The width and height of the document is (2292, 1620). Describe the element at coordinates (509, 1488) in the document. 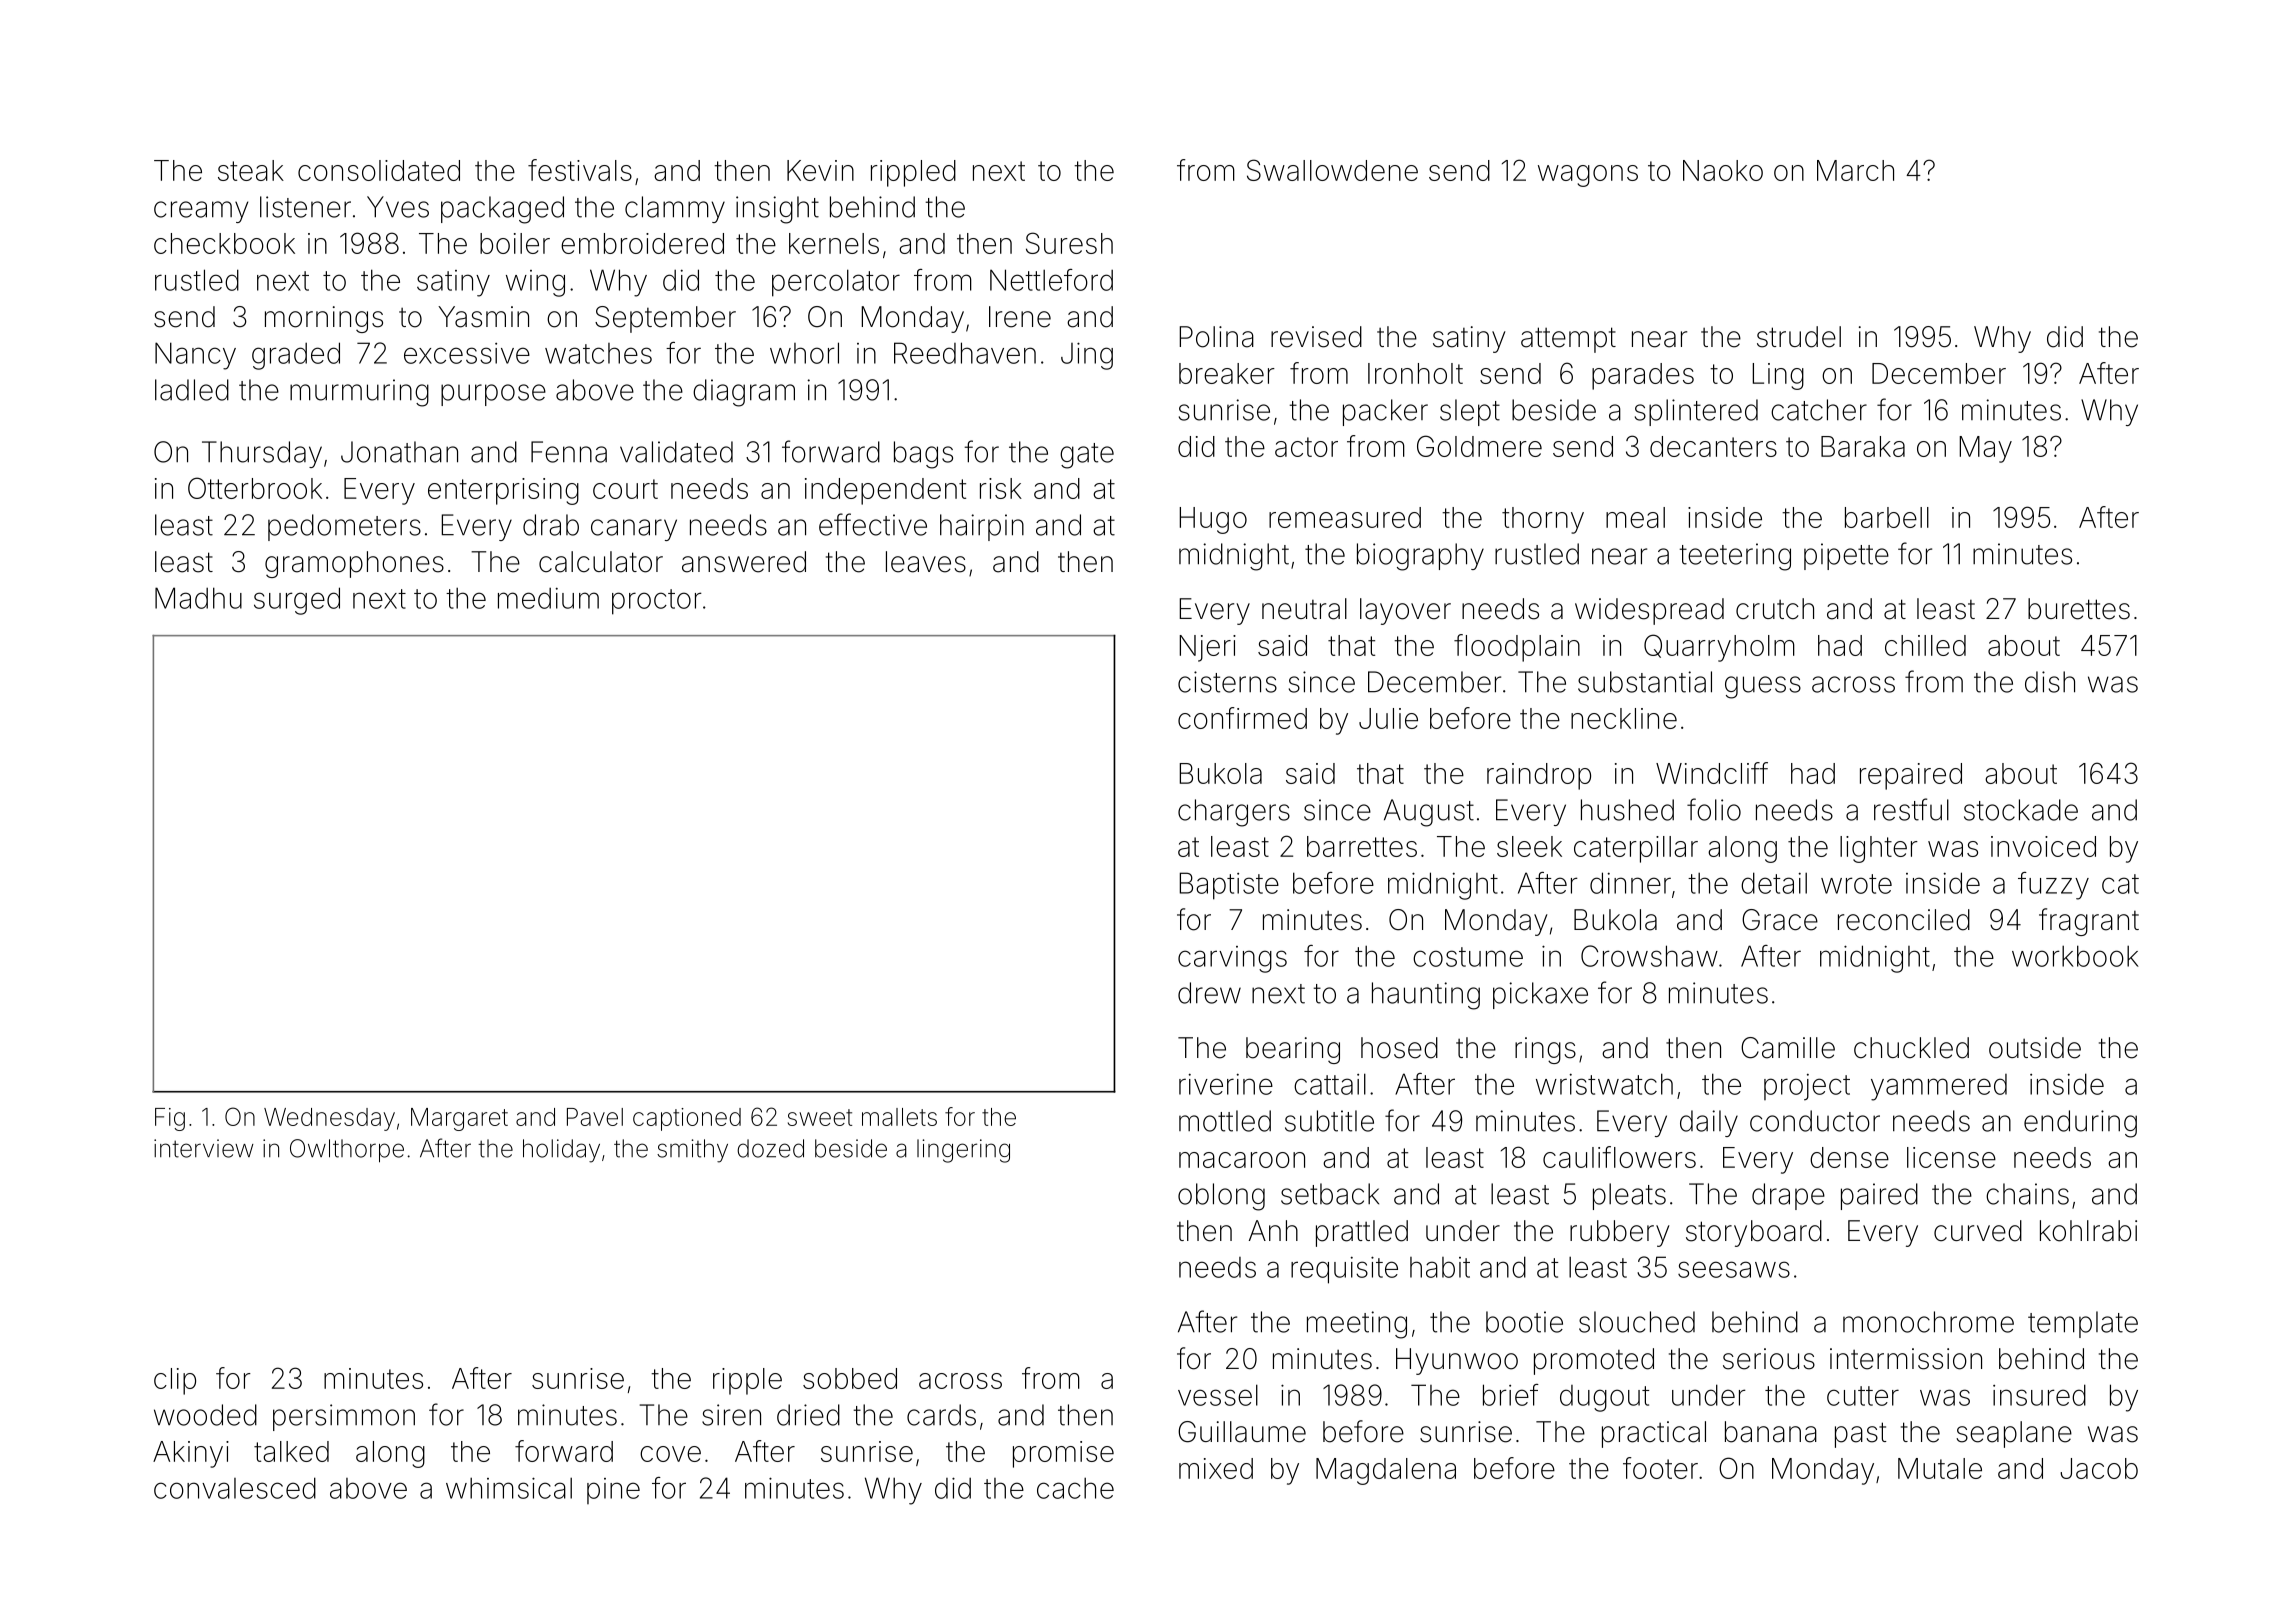

I see `whimsical` at that location.
